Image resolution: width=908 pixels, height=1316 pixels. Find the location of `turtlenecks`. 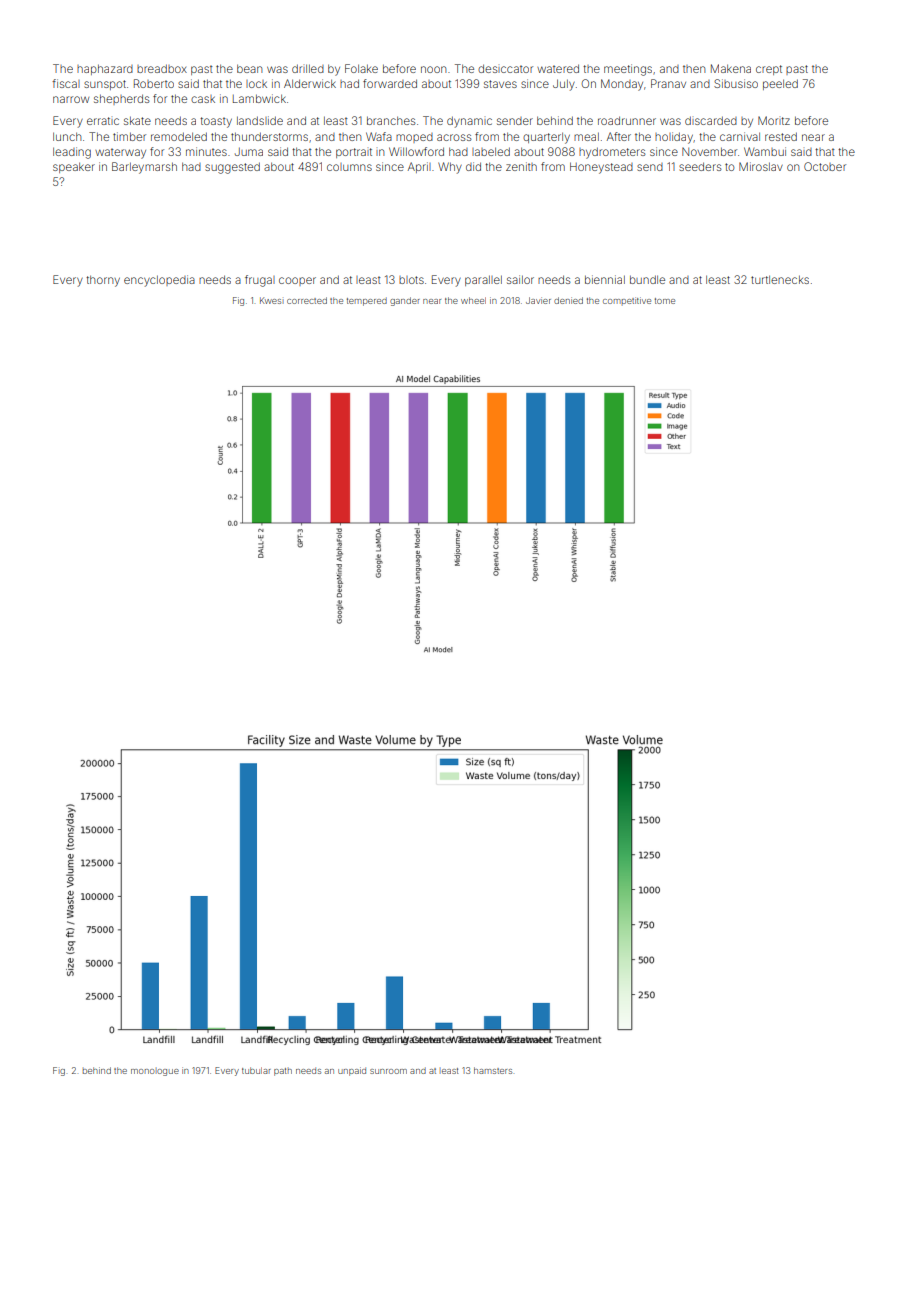

turtlenecks is located at coordinates (780, 279).
